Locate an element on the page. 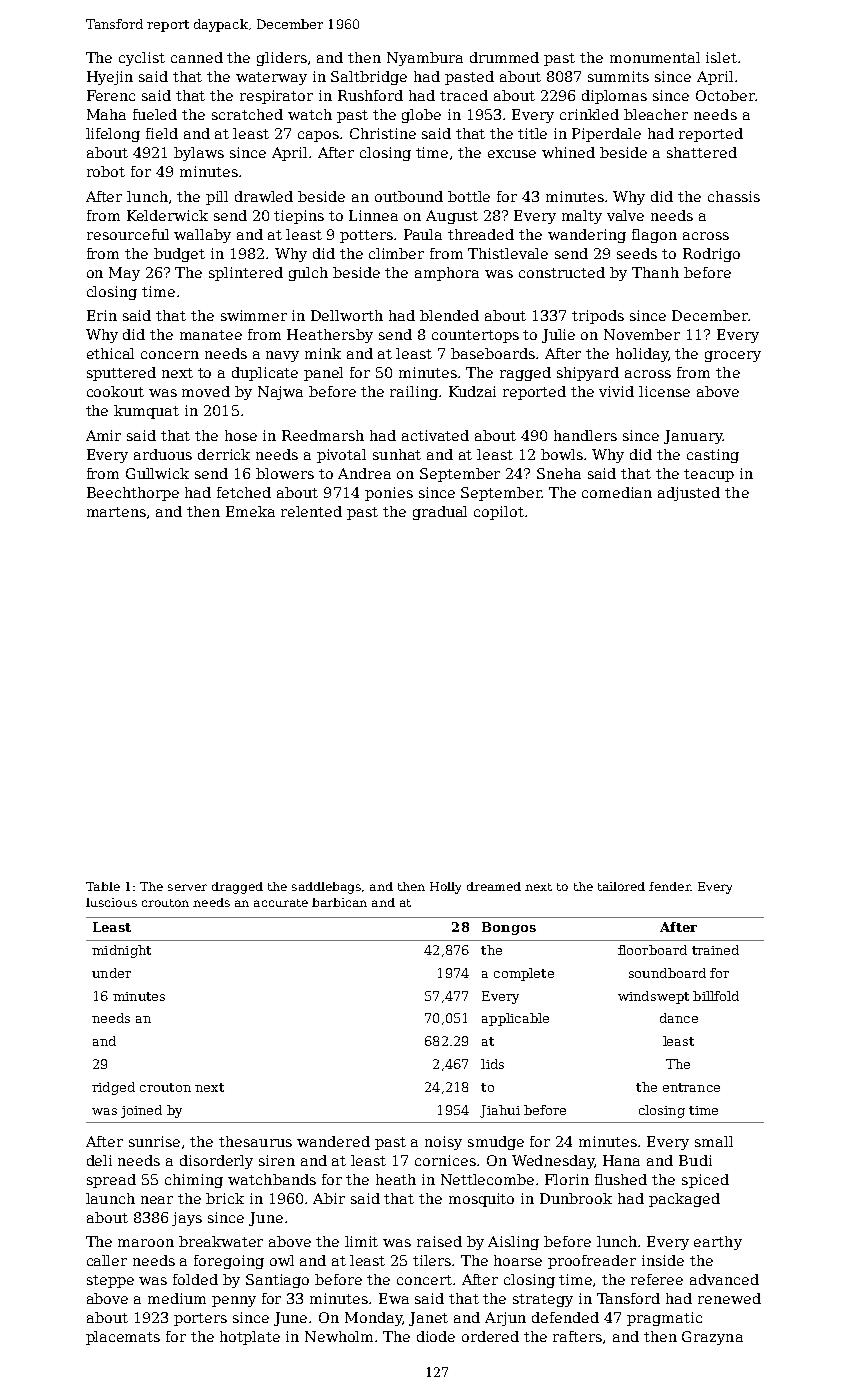  martens is located at coordinates (116, 512).
